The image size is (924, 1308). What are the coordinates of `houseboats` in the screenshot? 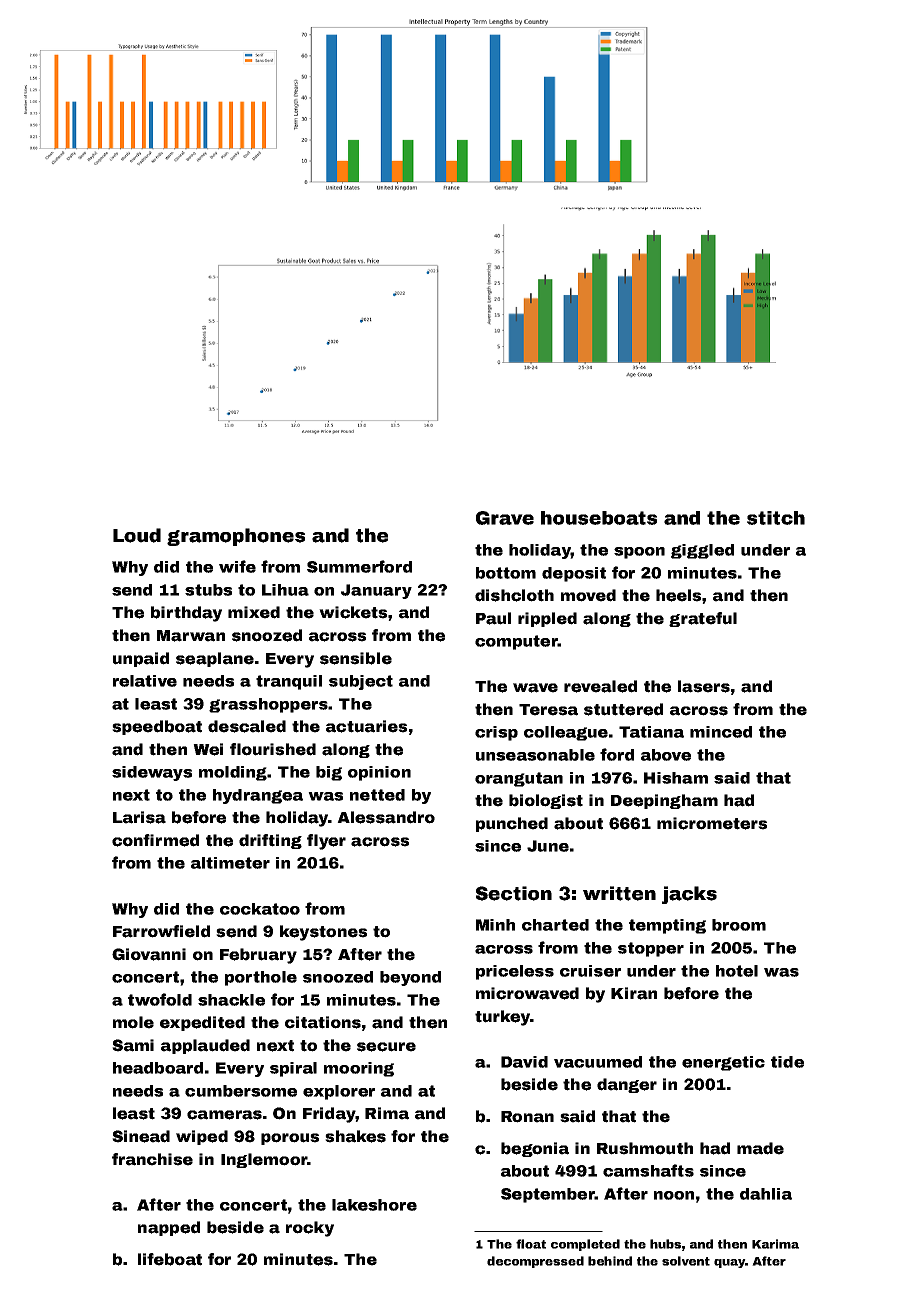 It's located at (599, 518).
